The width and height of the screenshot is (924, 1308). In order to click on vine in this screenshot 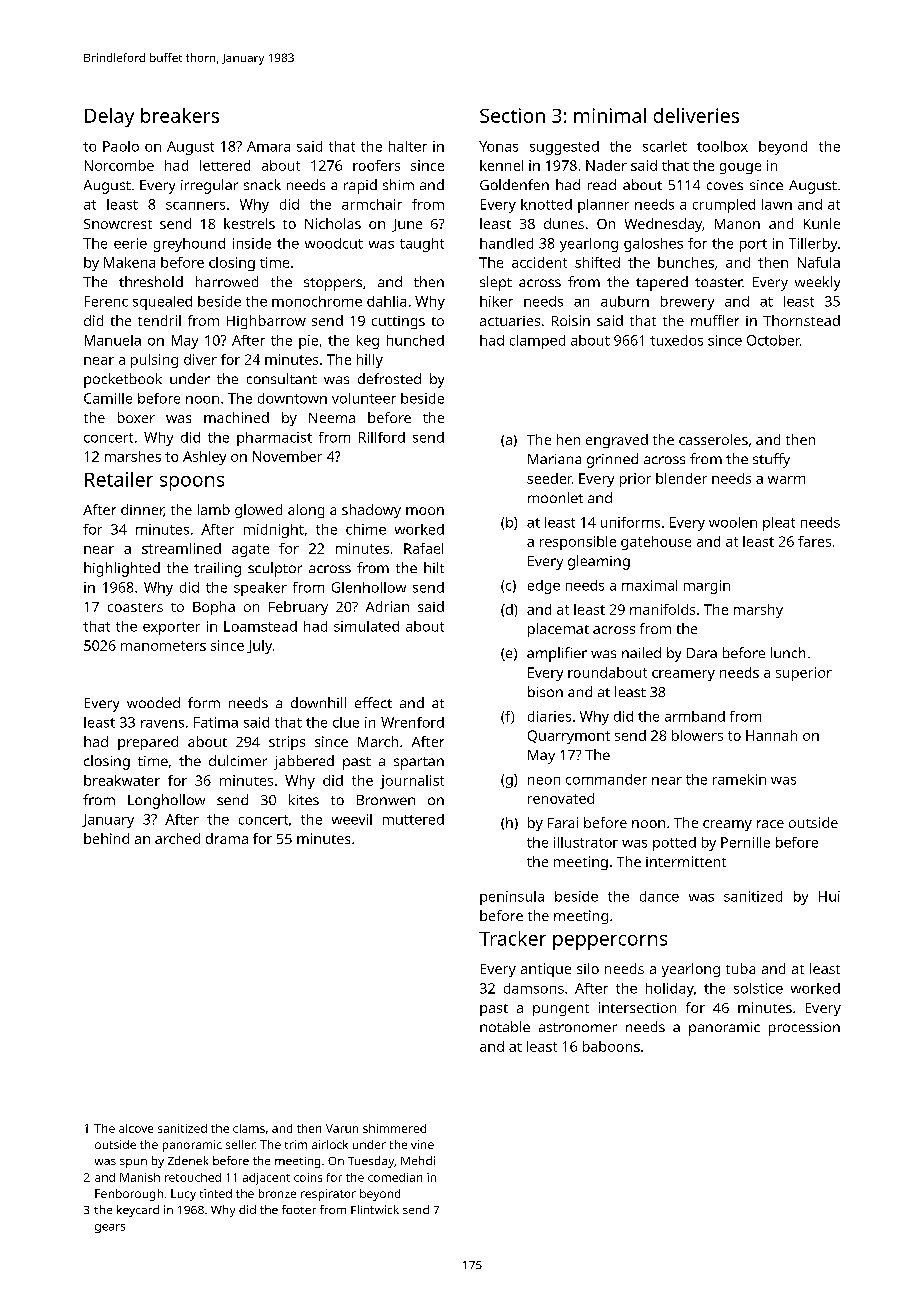, I will do `click(422, 1144)`.
